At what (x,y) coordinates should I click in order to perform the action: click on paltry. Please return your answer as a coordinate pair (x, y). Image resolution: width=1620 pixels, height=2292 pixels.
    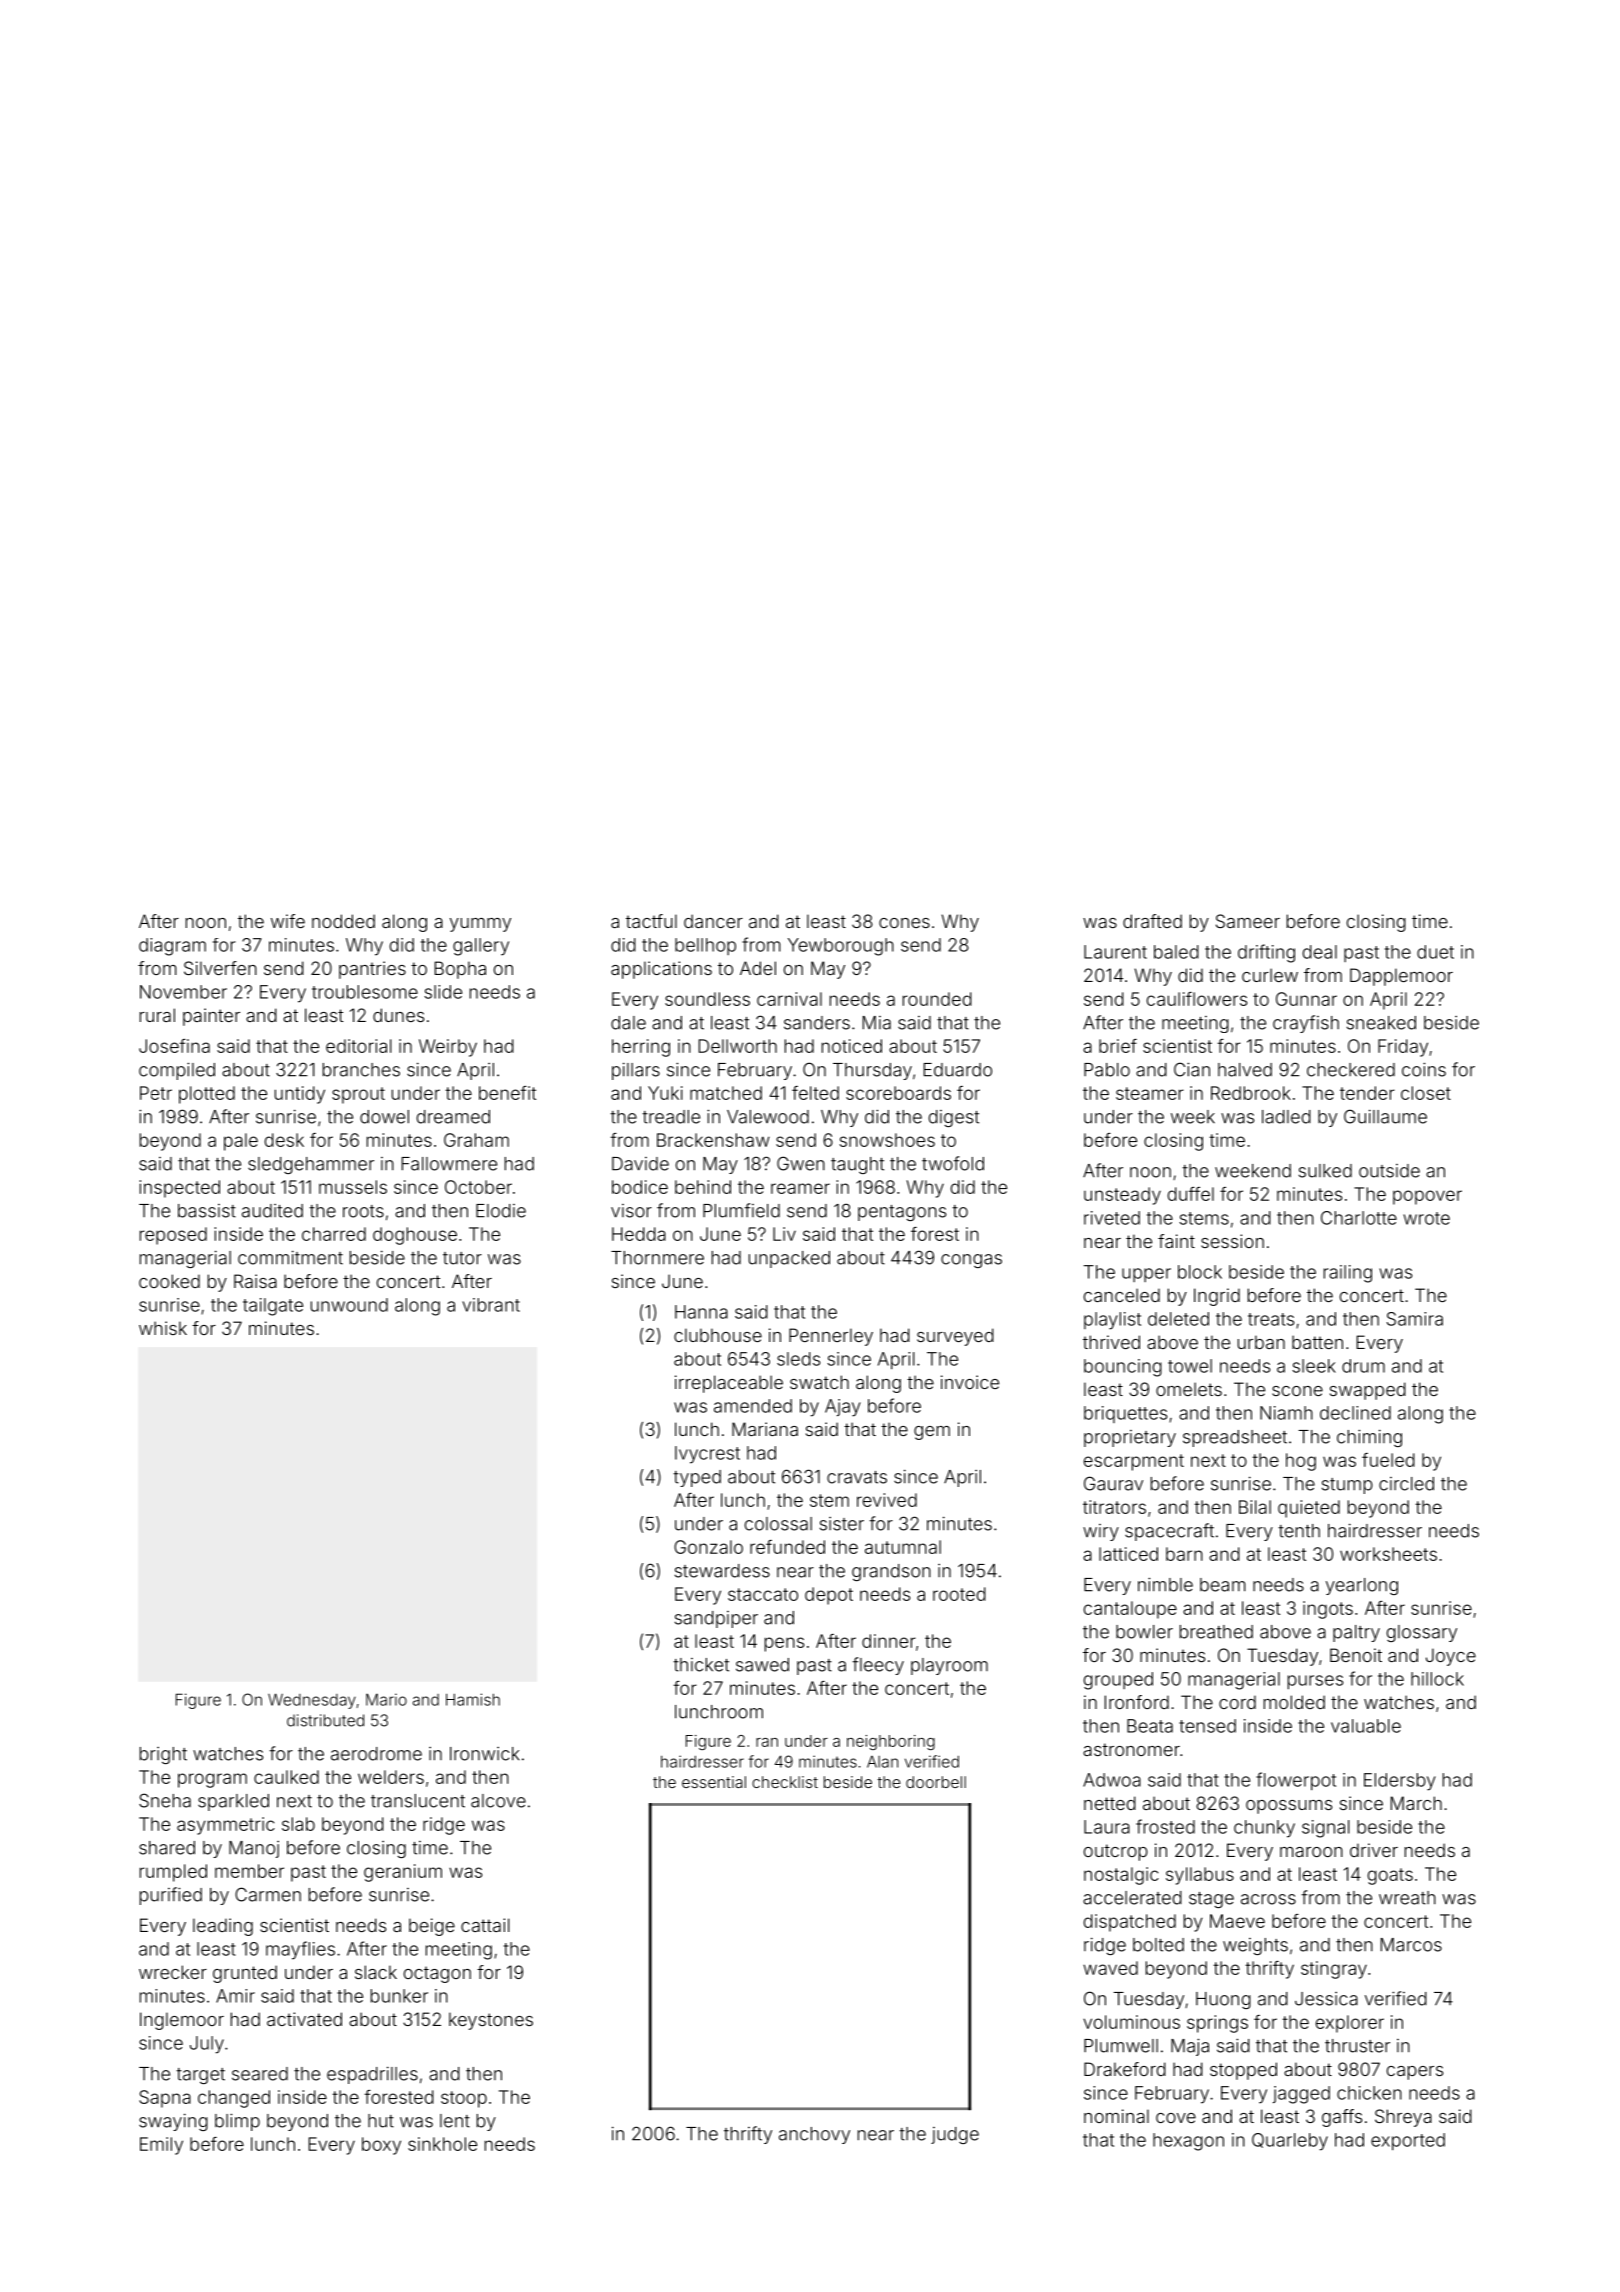
    Looking at the image, I should click on (1356, 1633).
